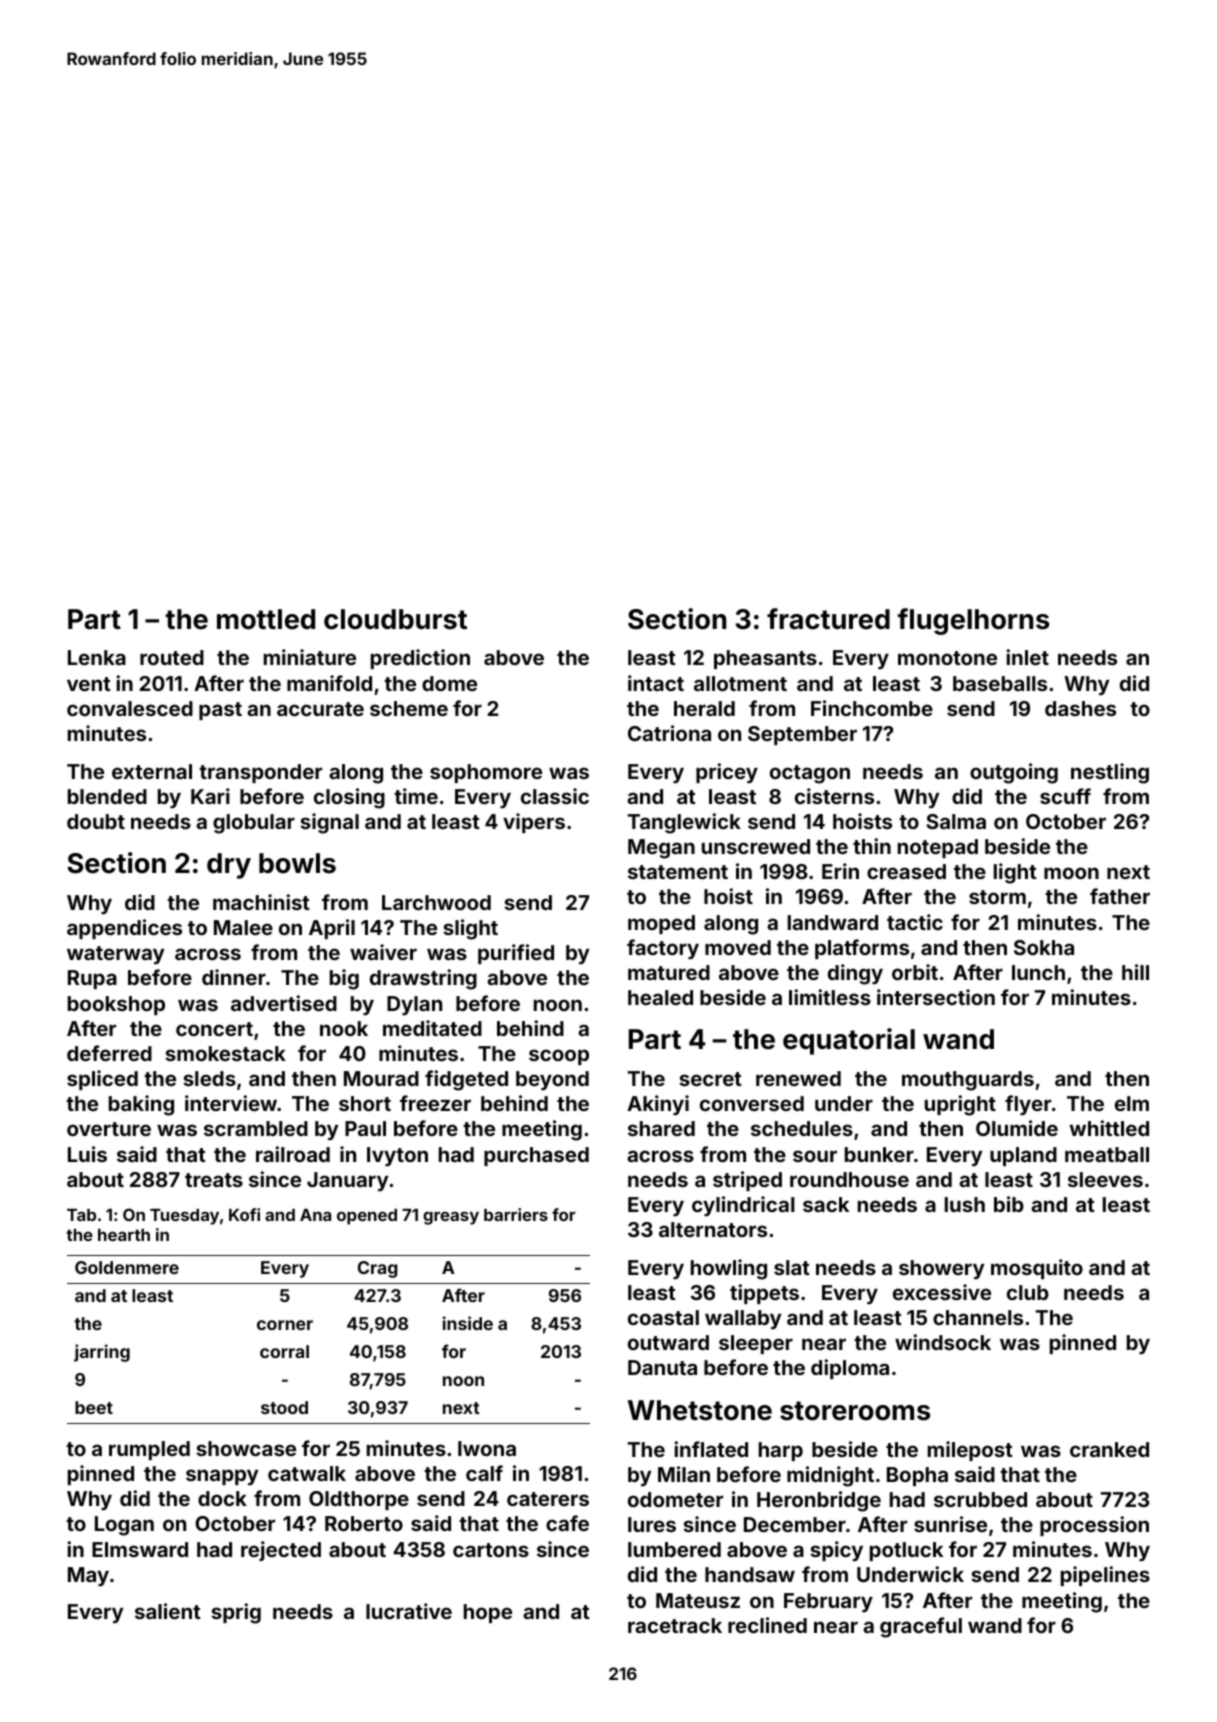 Image resolution: width=1217 pixels, height=1722 pixels. What do you see at coordinates (124, 929) in the screenshot?
I see `appendices` at bounding box center [124, 929].
